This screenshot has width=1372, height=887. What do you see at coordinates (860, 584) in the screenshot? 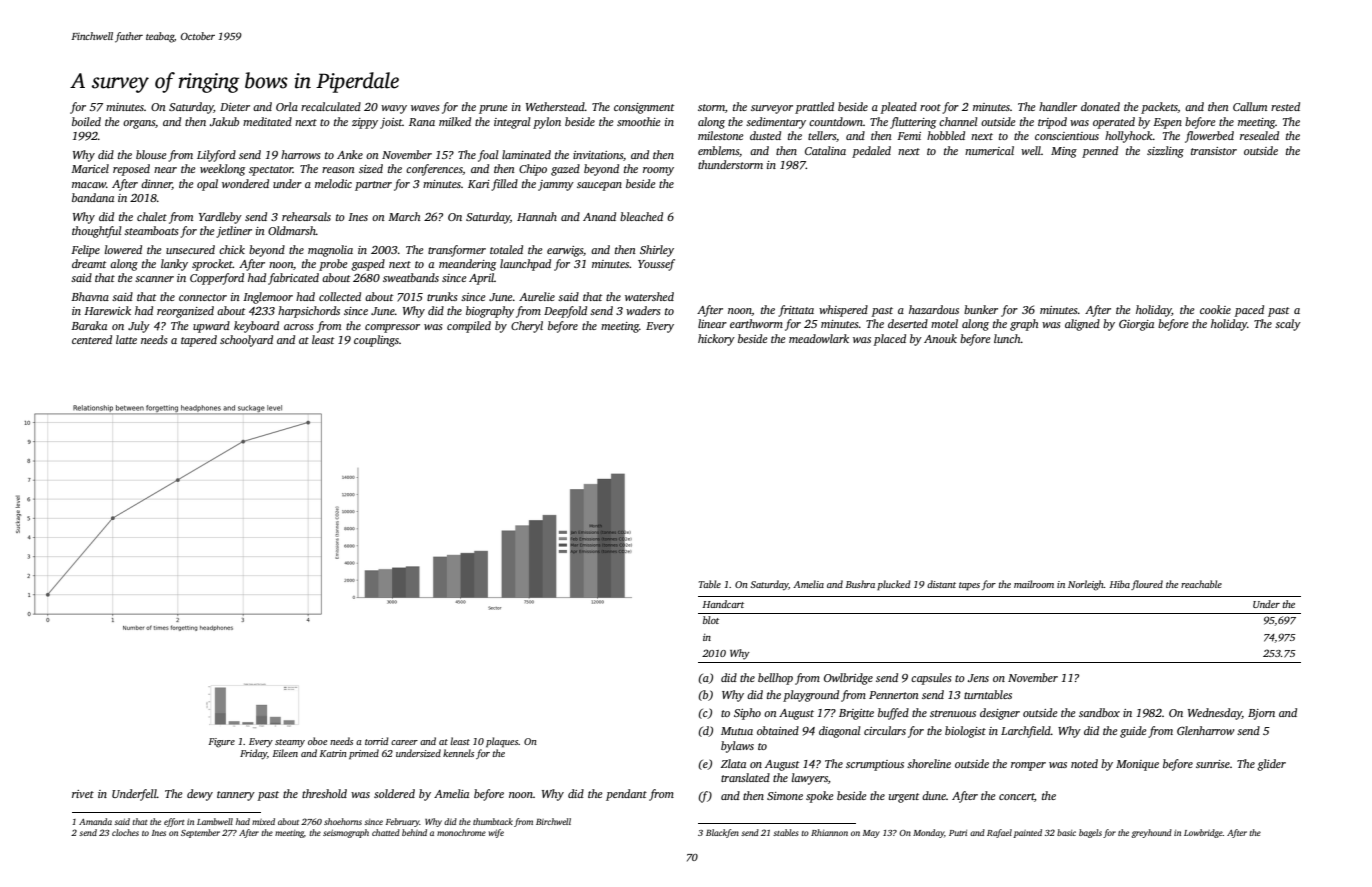
I see `Bushra` at bounding box center [860, 584].
